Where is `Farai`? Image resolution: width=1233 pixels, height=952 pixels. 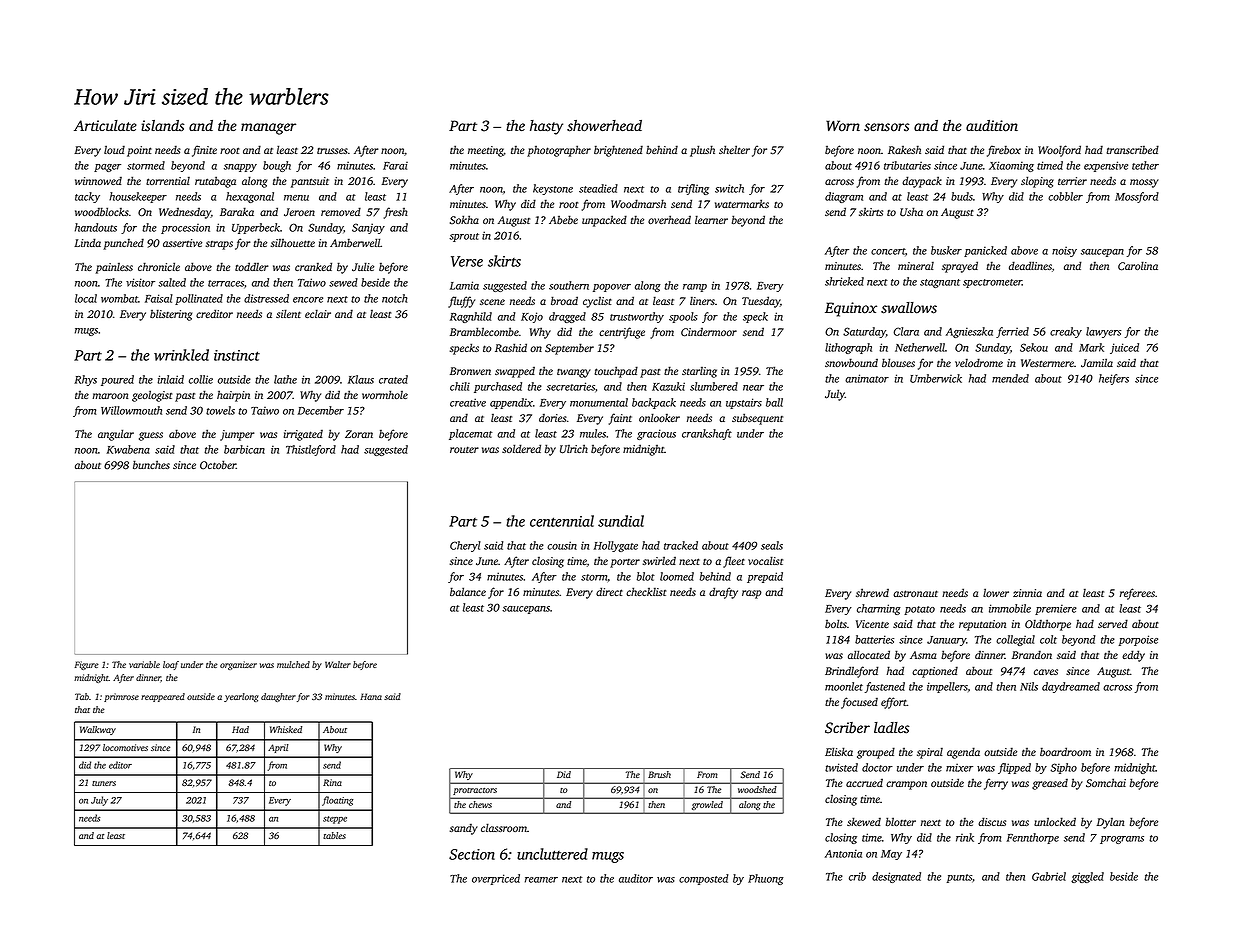
Farai is located at coordinates (395, 166).
